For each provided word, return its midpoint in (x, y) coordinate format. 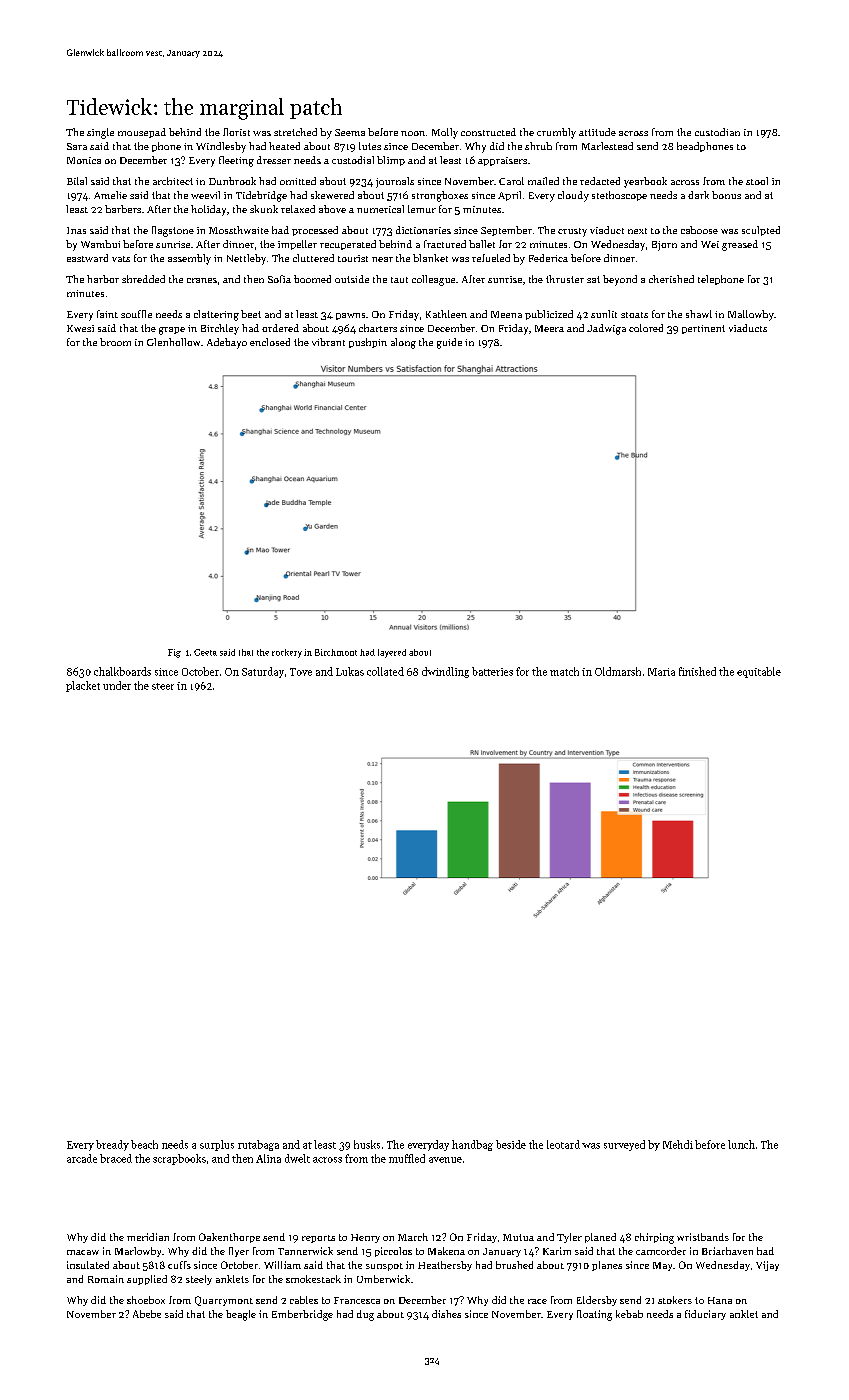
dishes (446, 1314)
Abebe (147, 1314)
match (564, 671)
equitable (759, 672)
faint (107, 314)
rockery (287, 653)
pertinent (703, 329)
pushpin (368, 343)
